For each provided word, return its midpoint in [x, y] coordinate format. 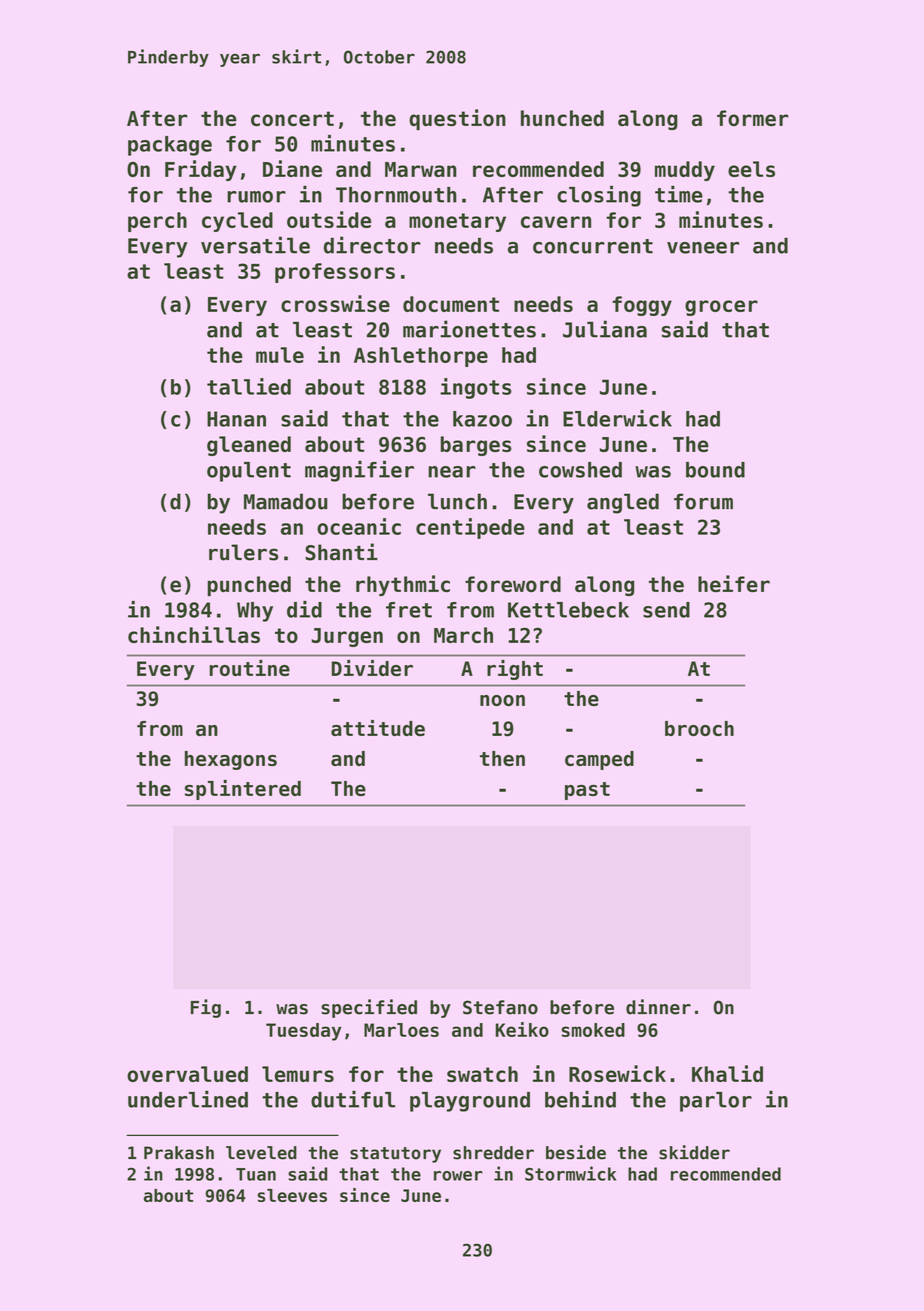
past [587, 791]
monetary [457, 222]
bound [715, 470]
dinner [658, 1007]
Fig [206, 1008]
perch [157, 222]
